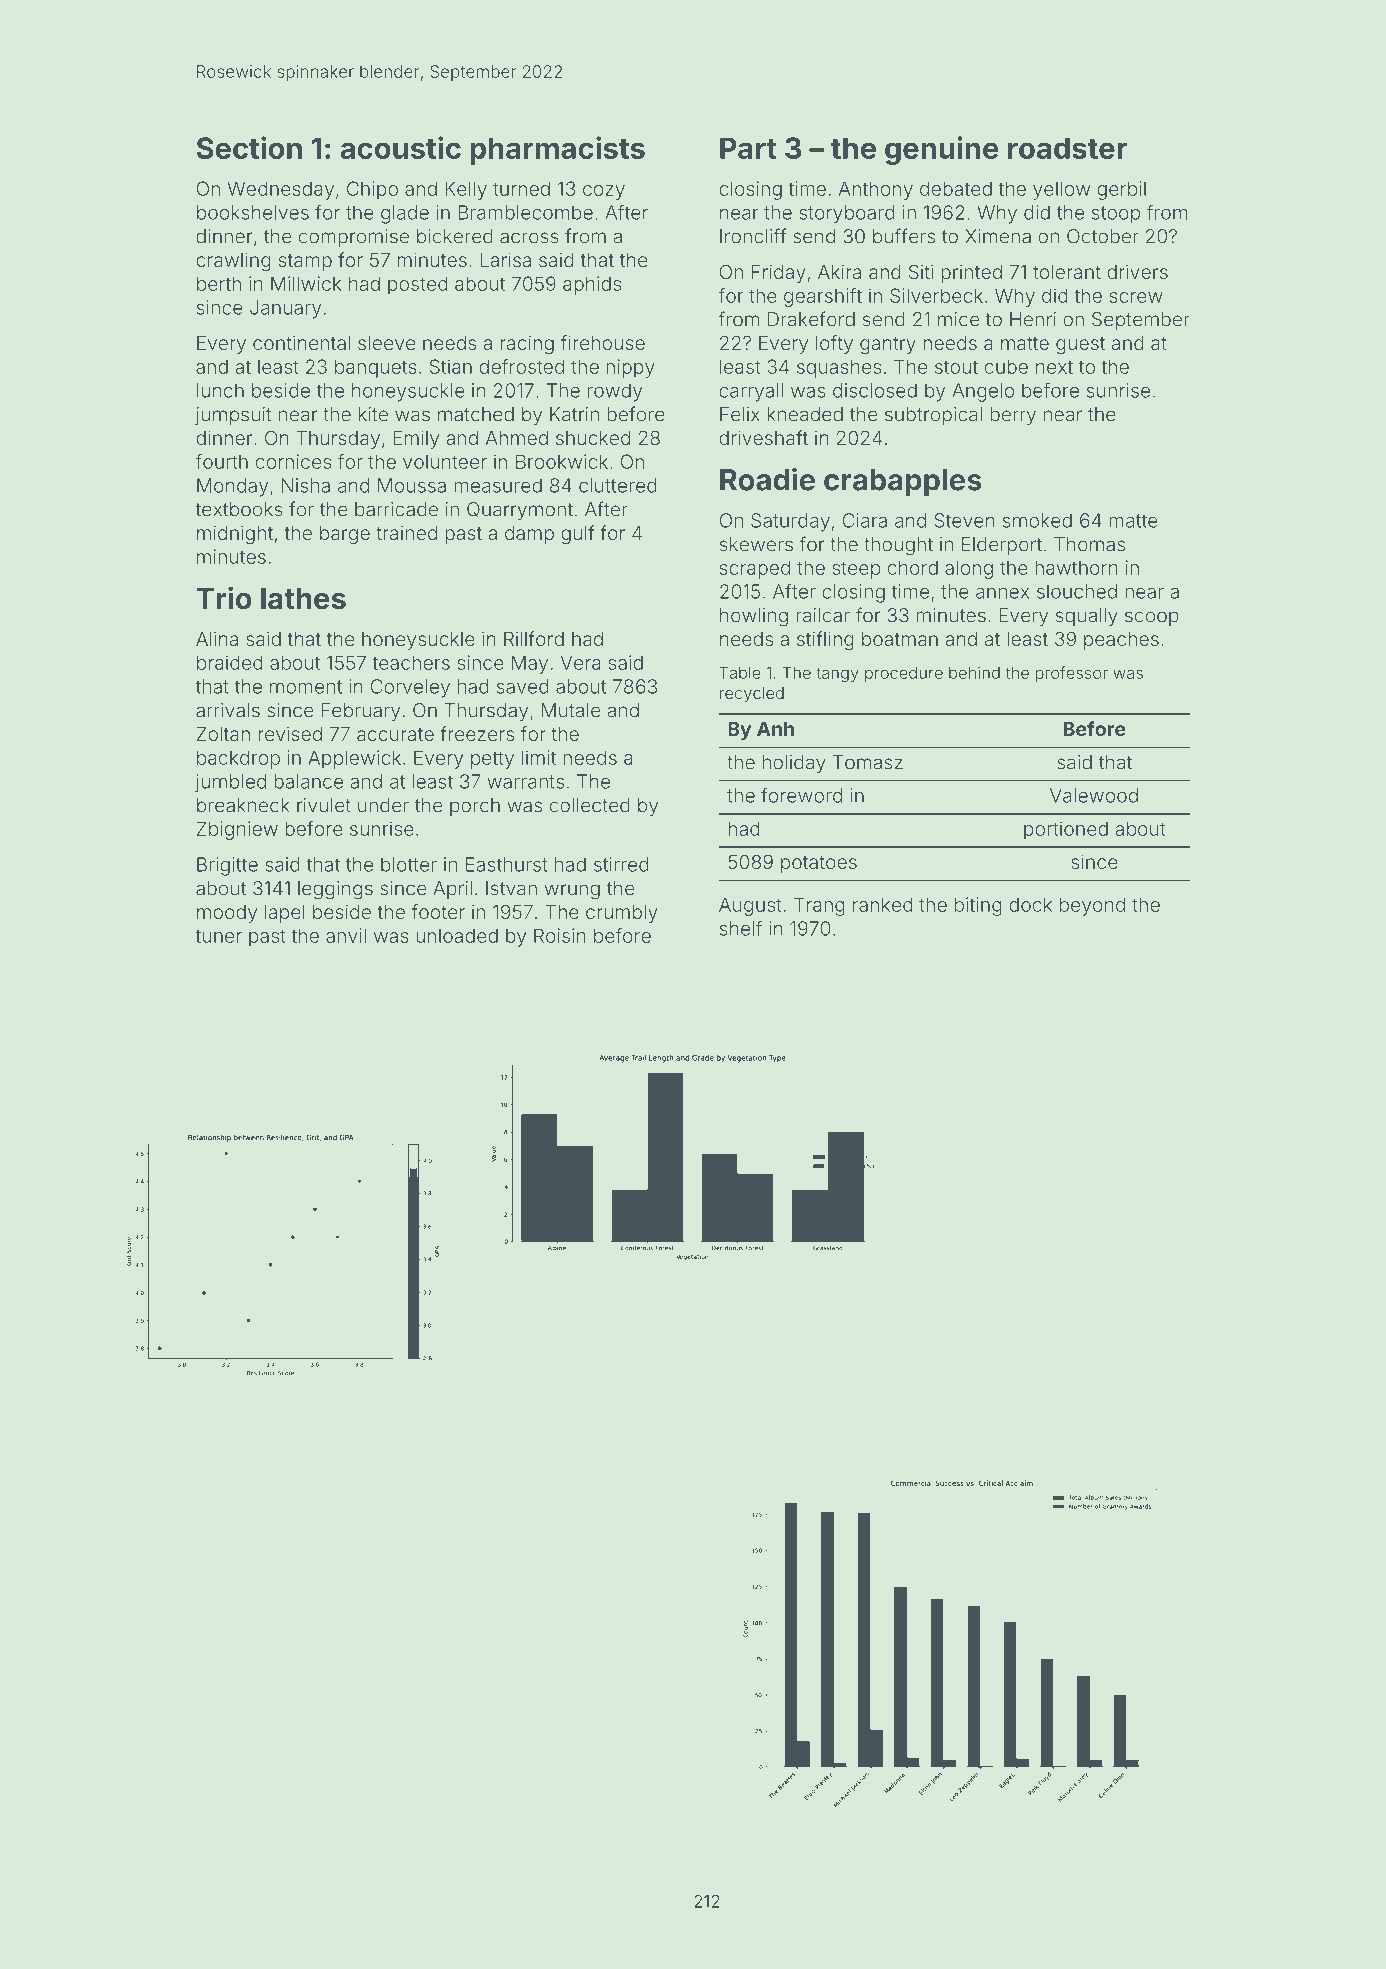  Describe the element at coordinates (763, 437) in the screenshot. I see `driveshaft` at that location.
